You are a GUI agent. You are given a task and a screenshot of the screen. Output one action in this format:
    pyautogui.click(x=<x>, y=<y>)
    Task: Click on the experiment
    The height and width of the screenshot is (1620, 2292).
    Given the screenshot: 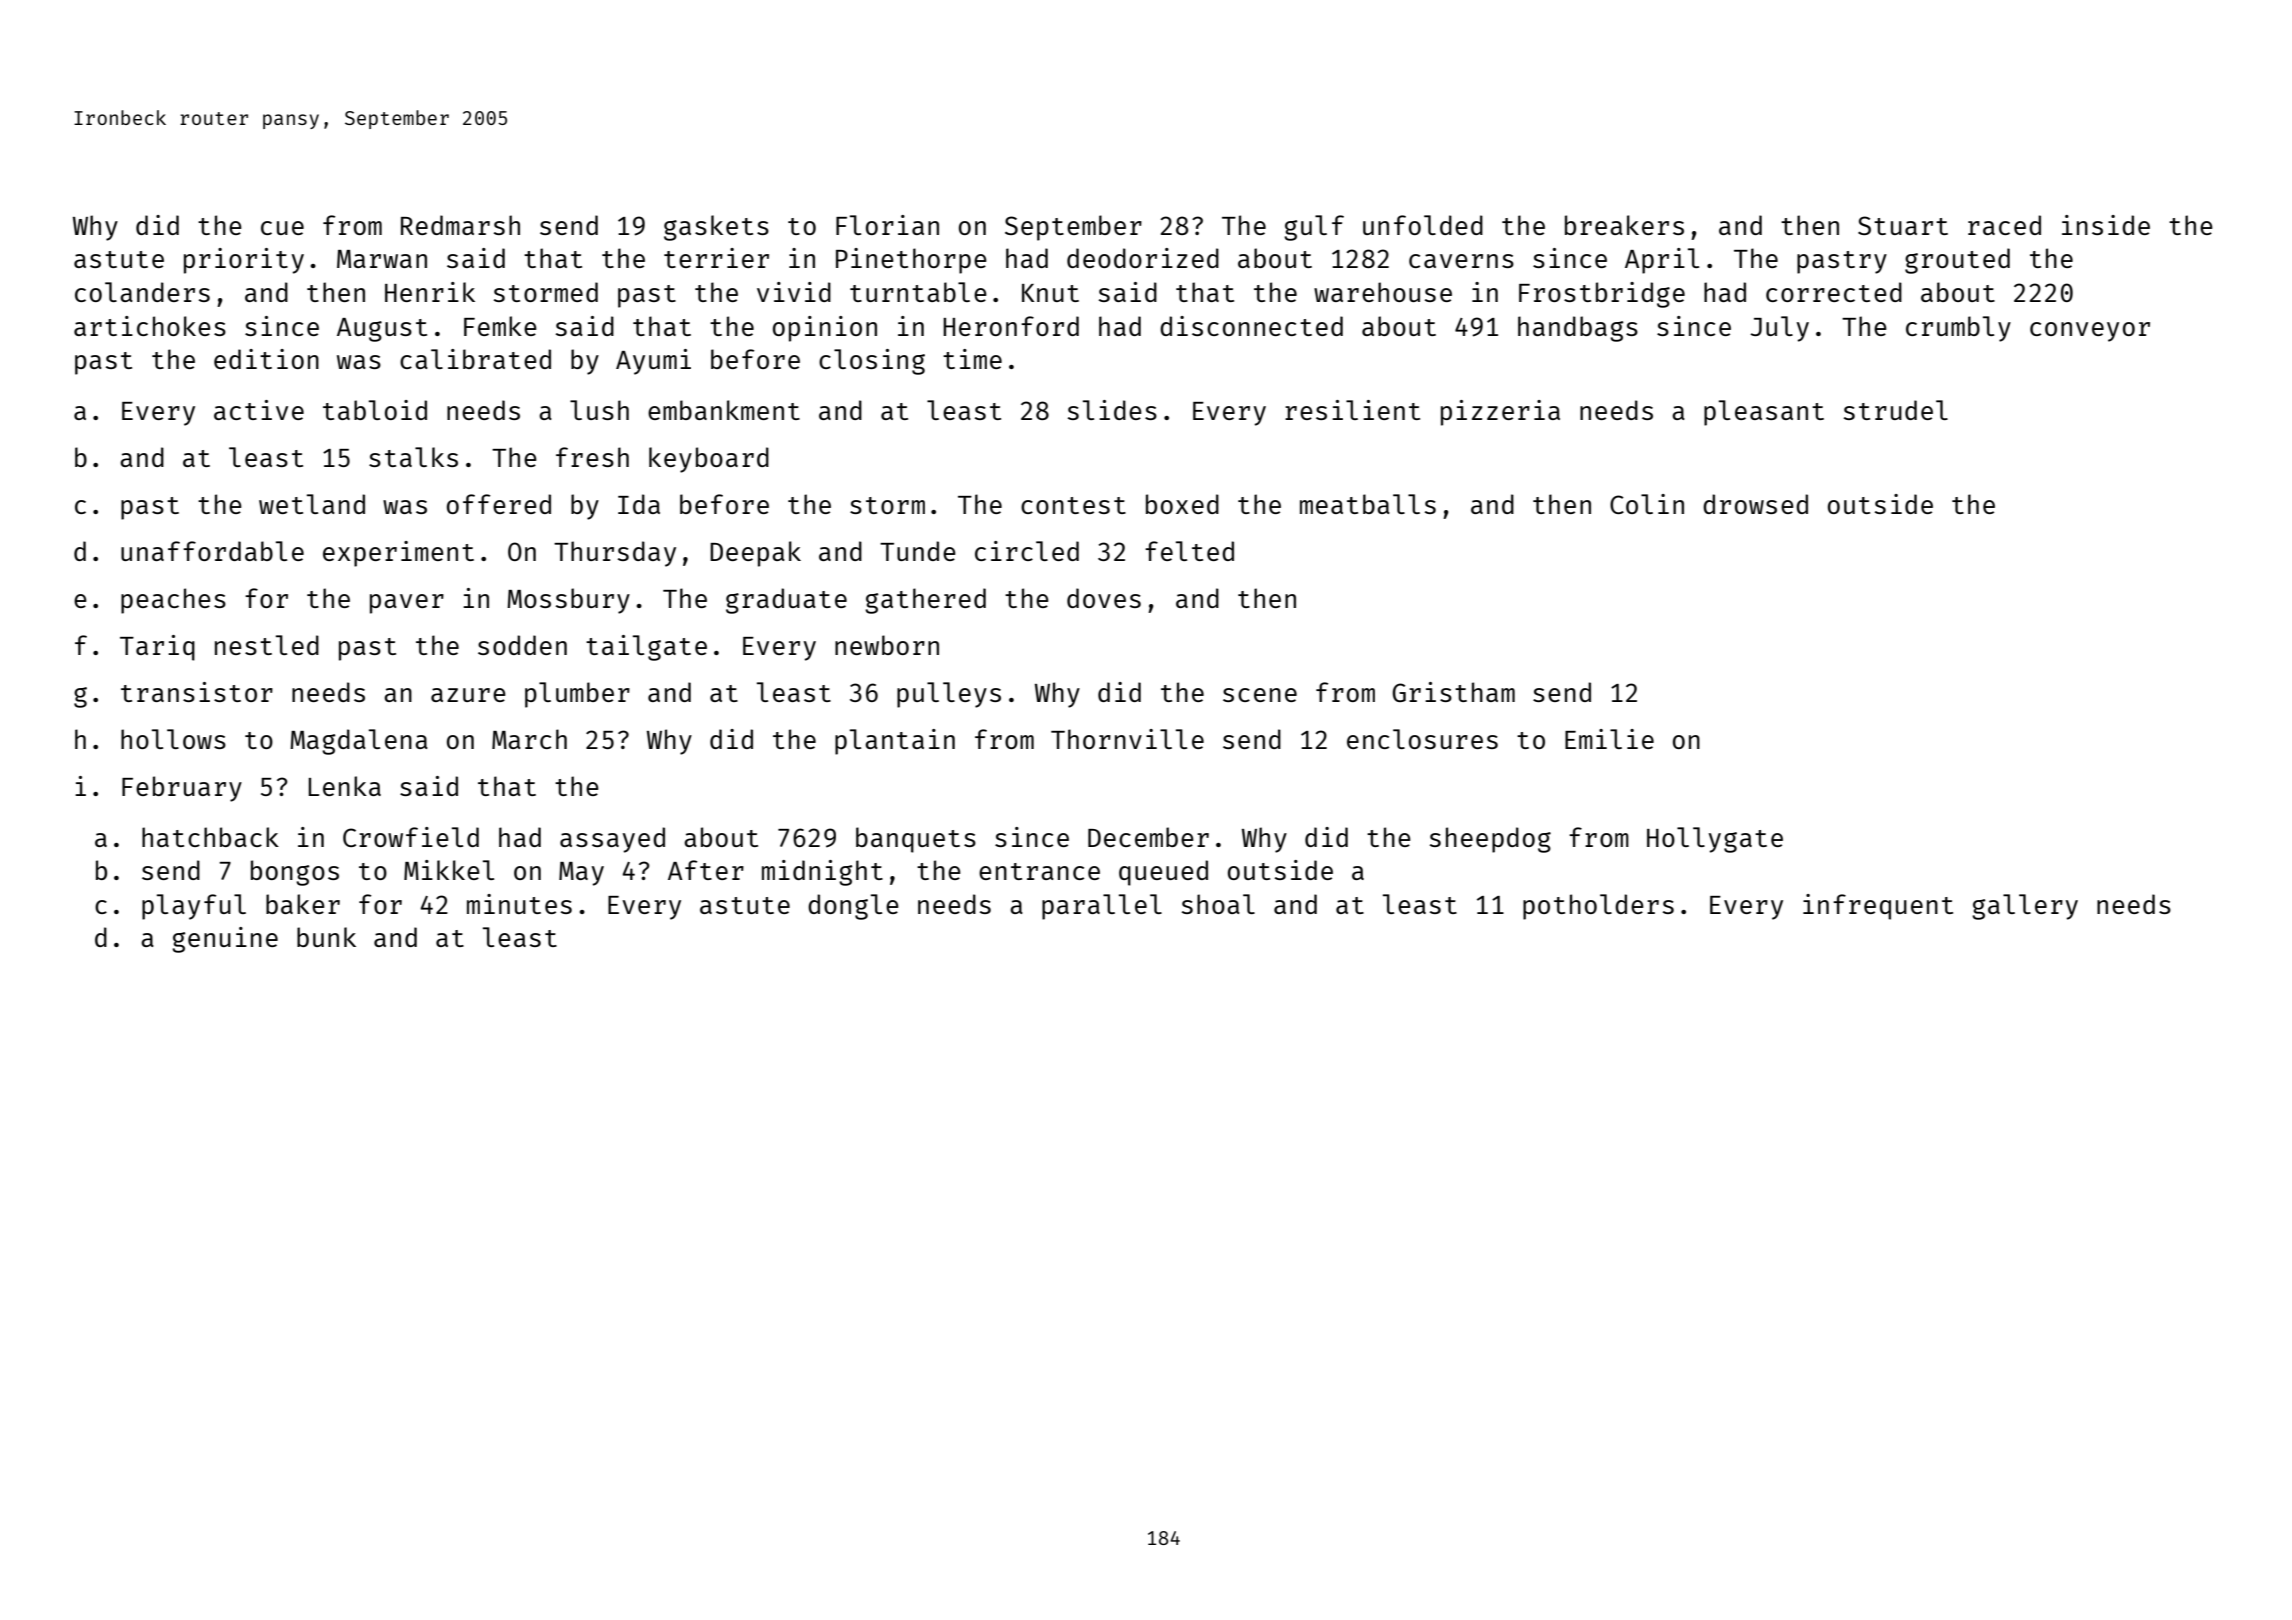 What is the action you would take?
    pyautogui.click(x=398, y=554)
